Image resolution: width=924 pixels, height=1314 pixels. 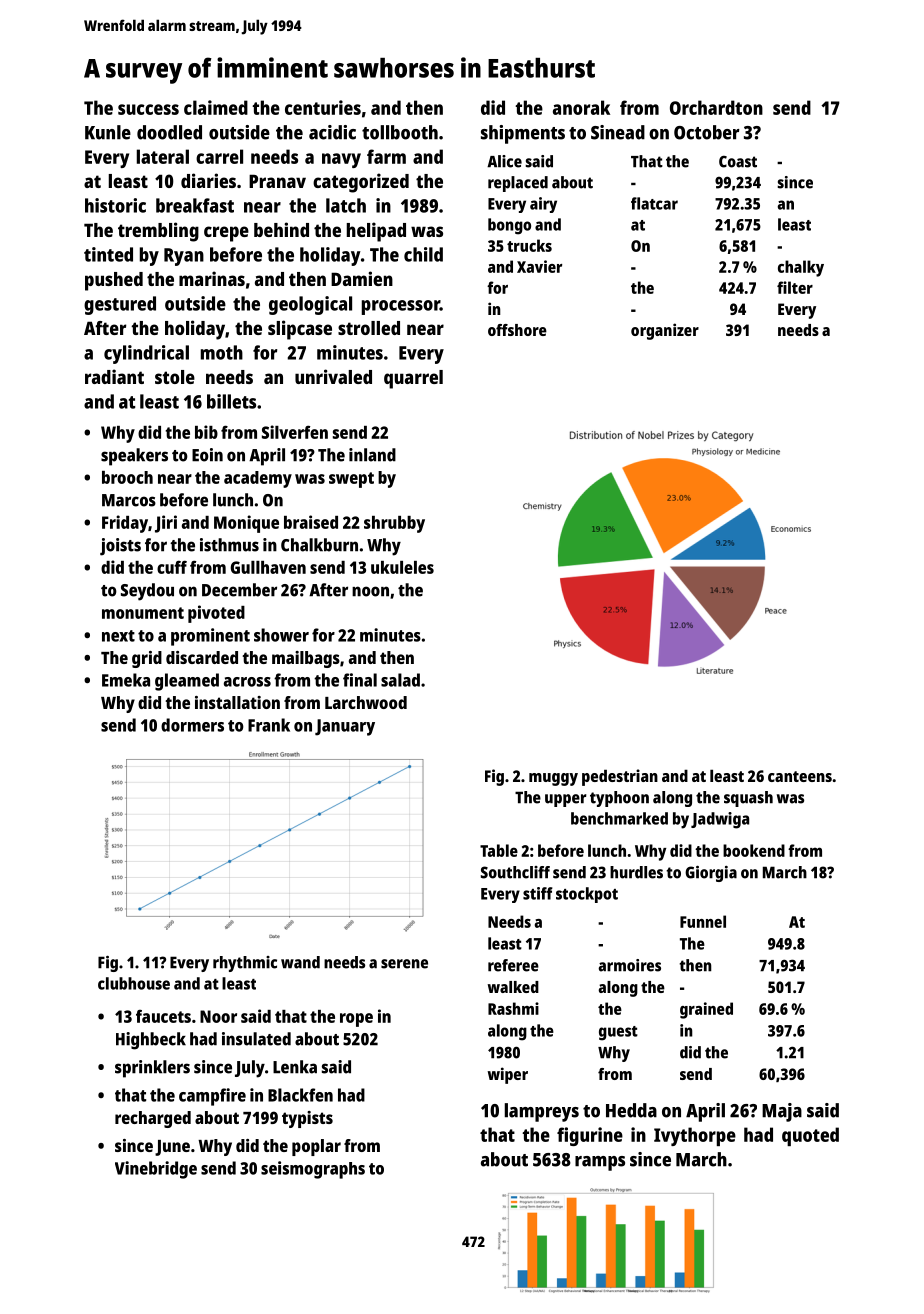 I want to click on ukuleles, so click(x=402, y=567).
